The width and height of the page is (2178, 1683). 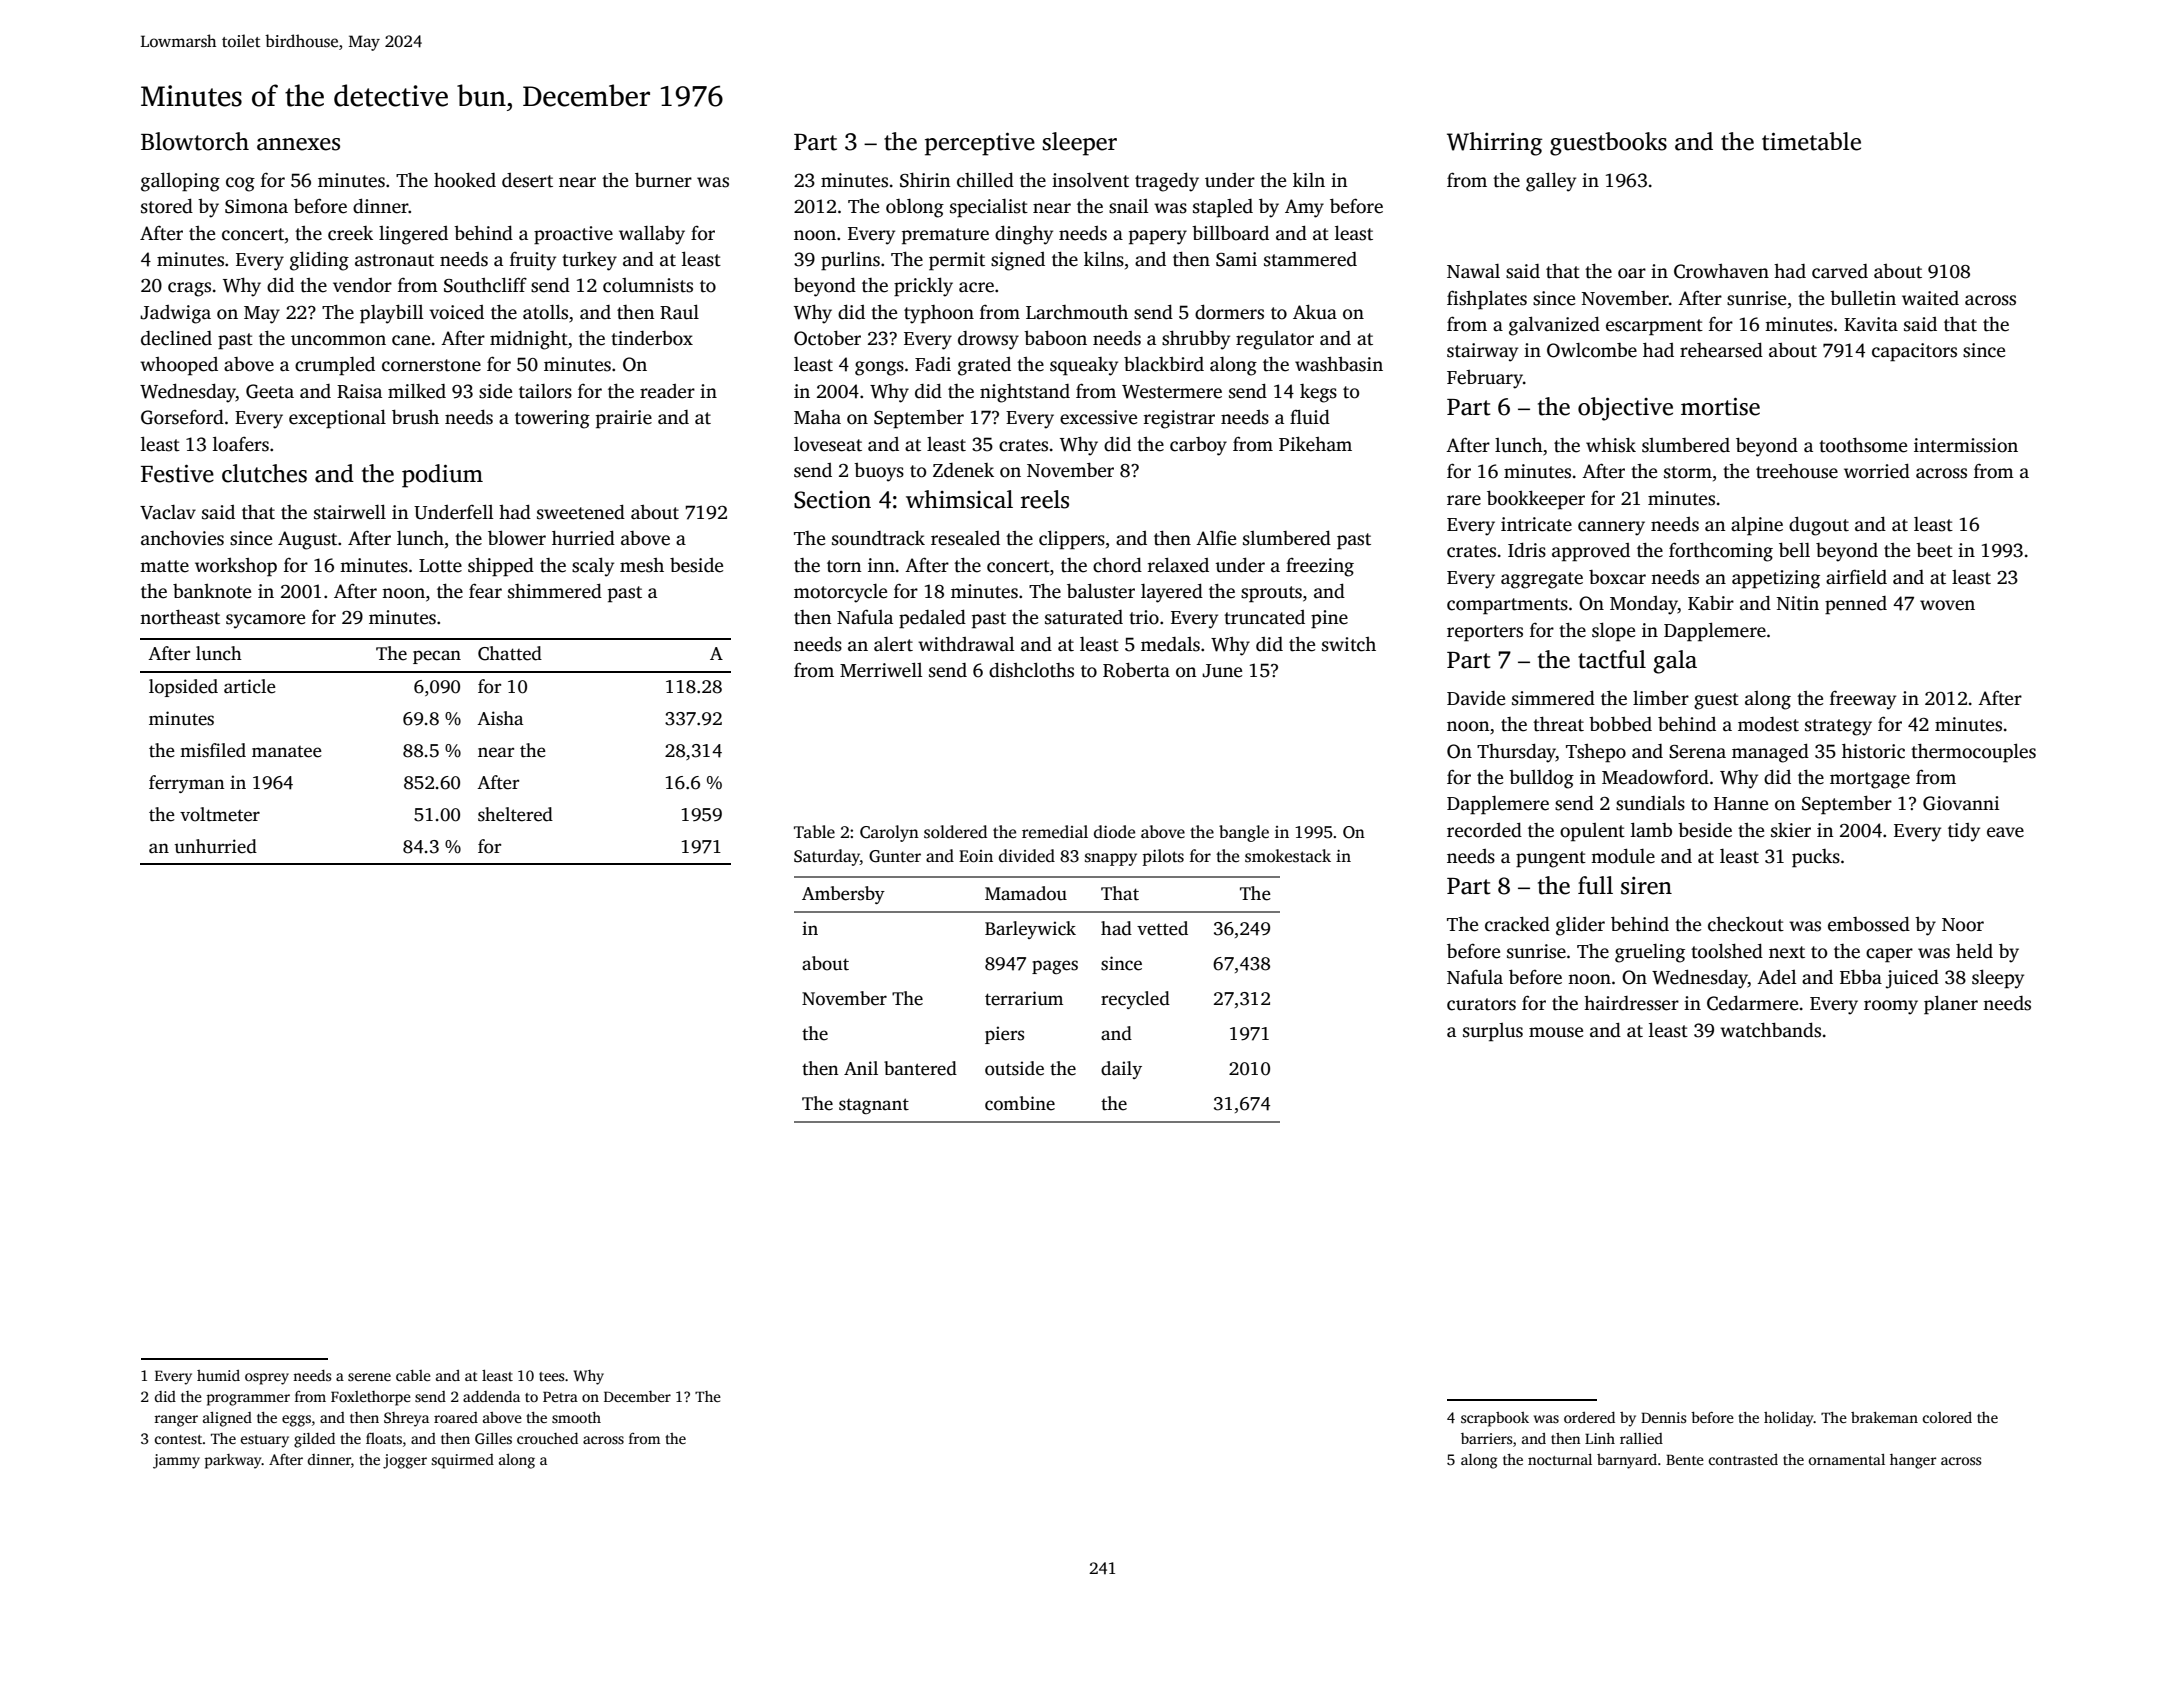 I want to click on terrarium, so click(x=1024, y=998).
